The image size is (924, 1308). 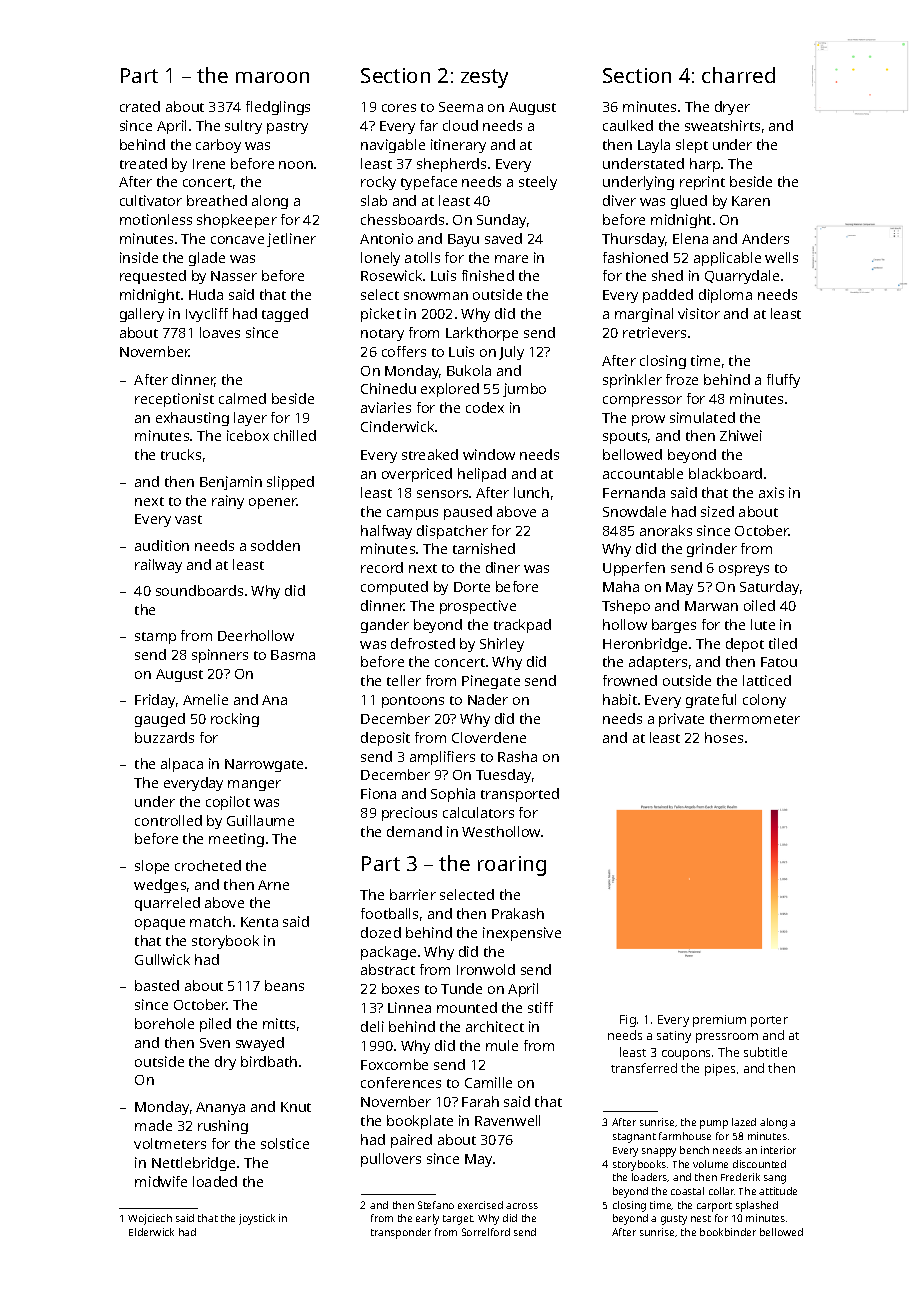 I want to click on Anders, so click(x=765, y=238).
